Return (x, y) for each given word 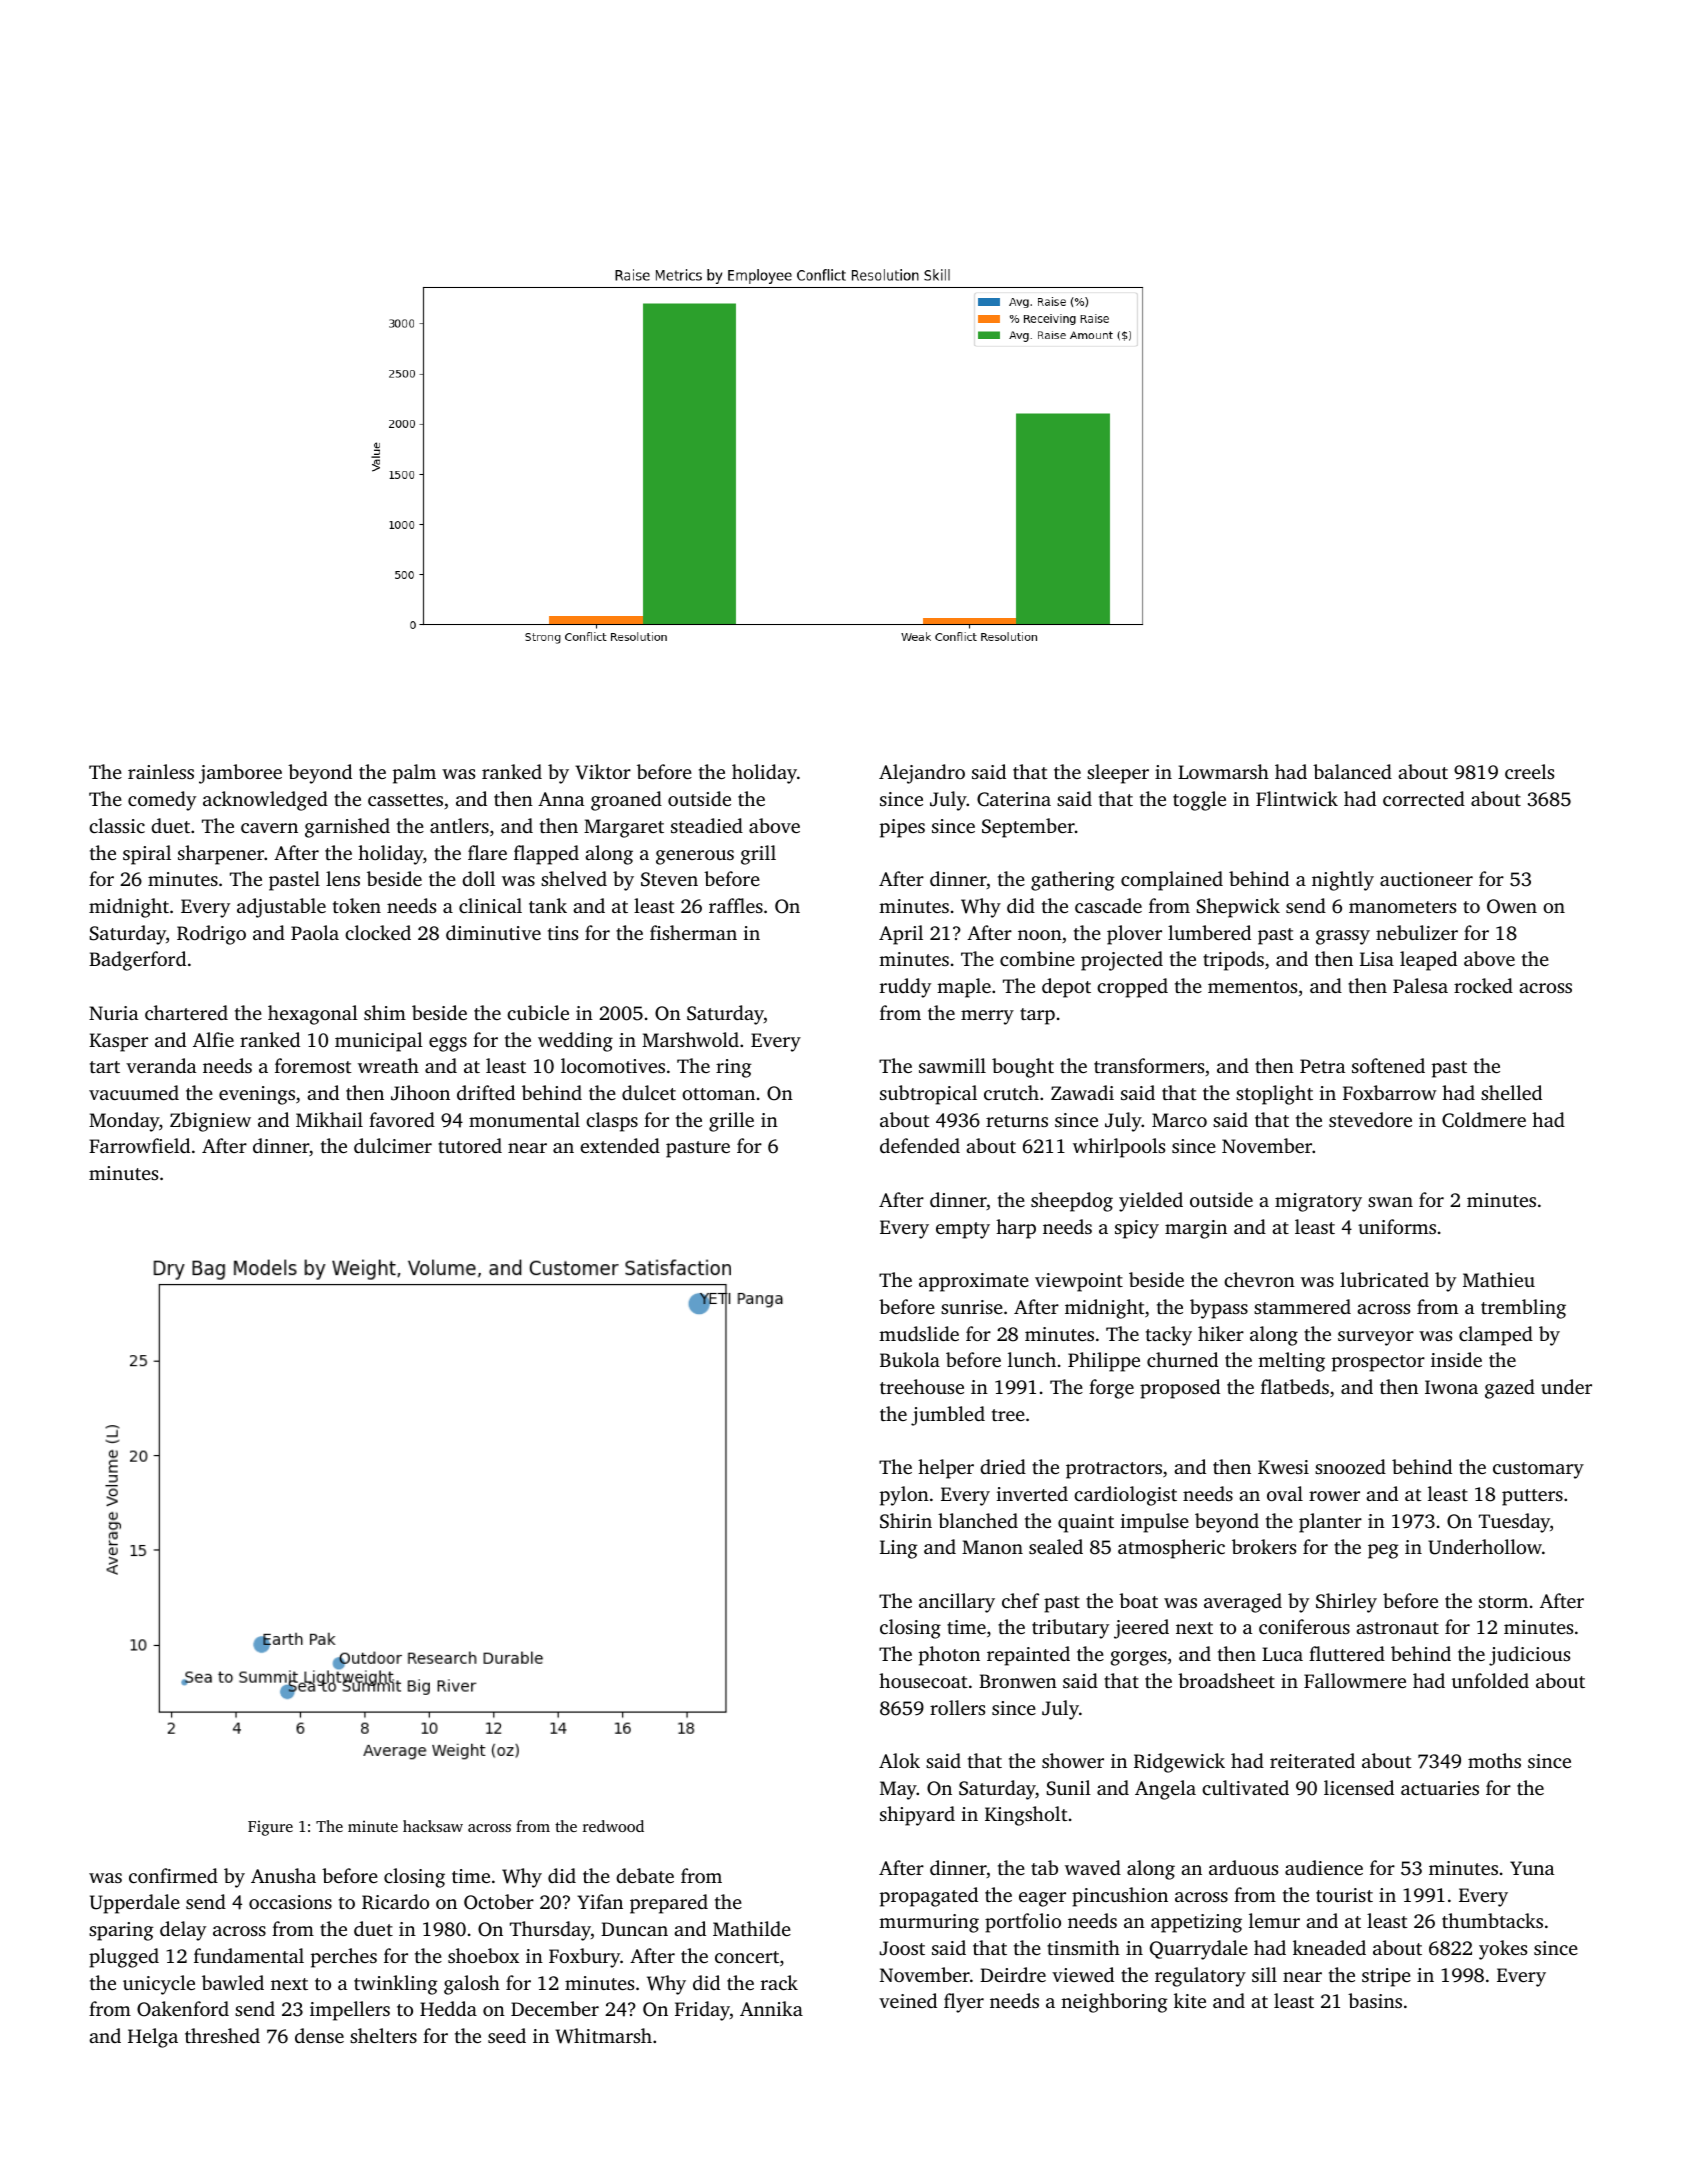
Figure (270, 1828)
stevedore (1370, 1119)
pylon (904, 1496)
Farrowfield (139, 1145)
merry (987, 1017)
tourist (1344, 1895)
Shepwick (1238, 908)
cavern (269, 828)
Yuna (1532, 1868)
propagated (929, 1897)
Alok (899, 1760)
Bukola (910, 1359)
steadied (707, 825)
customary (1538, 1470)
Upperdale (135, 1904)
